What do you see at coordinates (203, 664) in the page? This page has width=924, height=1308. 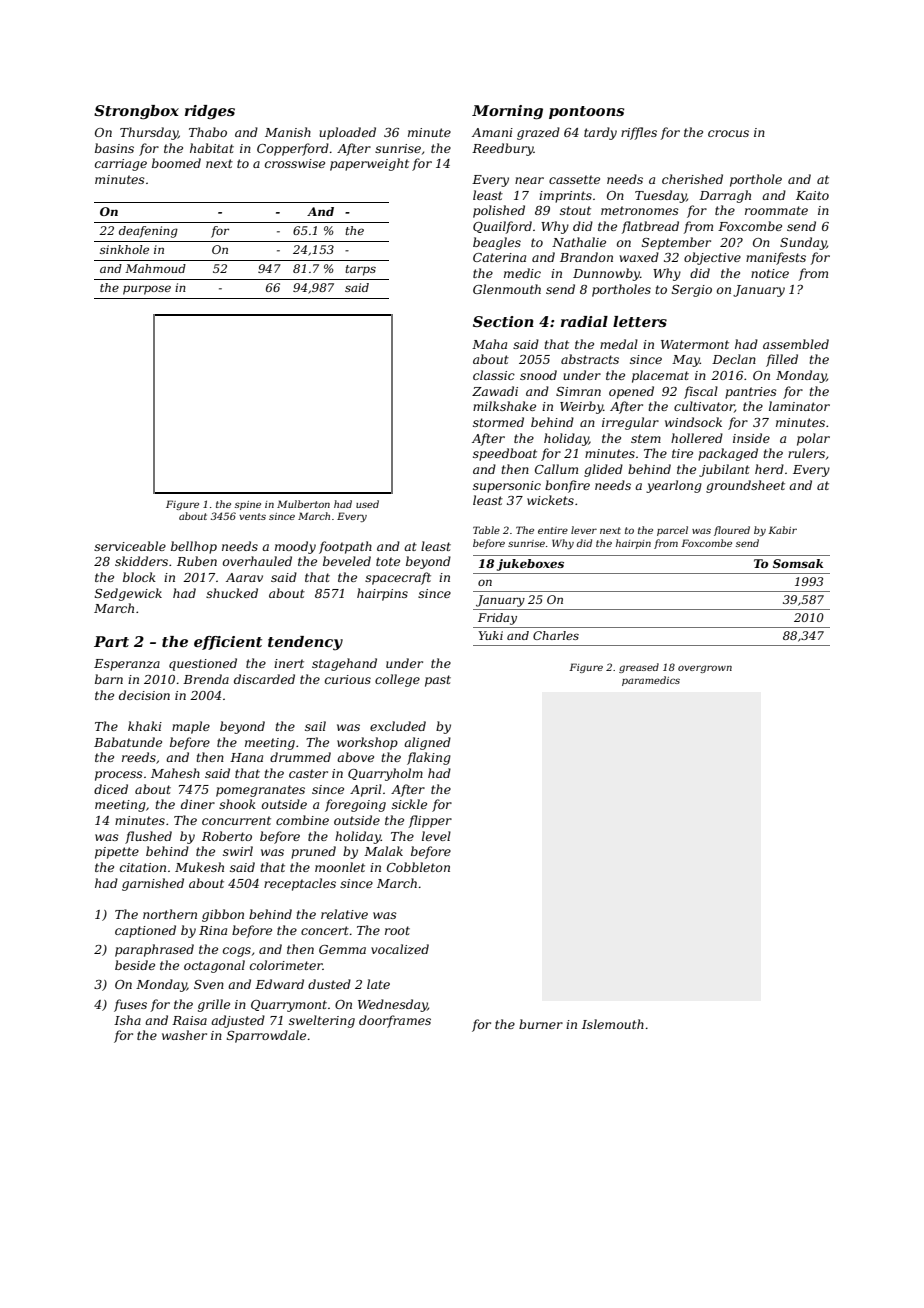 I see `questioned` at bounding box center [203, 664].
